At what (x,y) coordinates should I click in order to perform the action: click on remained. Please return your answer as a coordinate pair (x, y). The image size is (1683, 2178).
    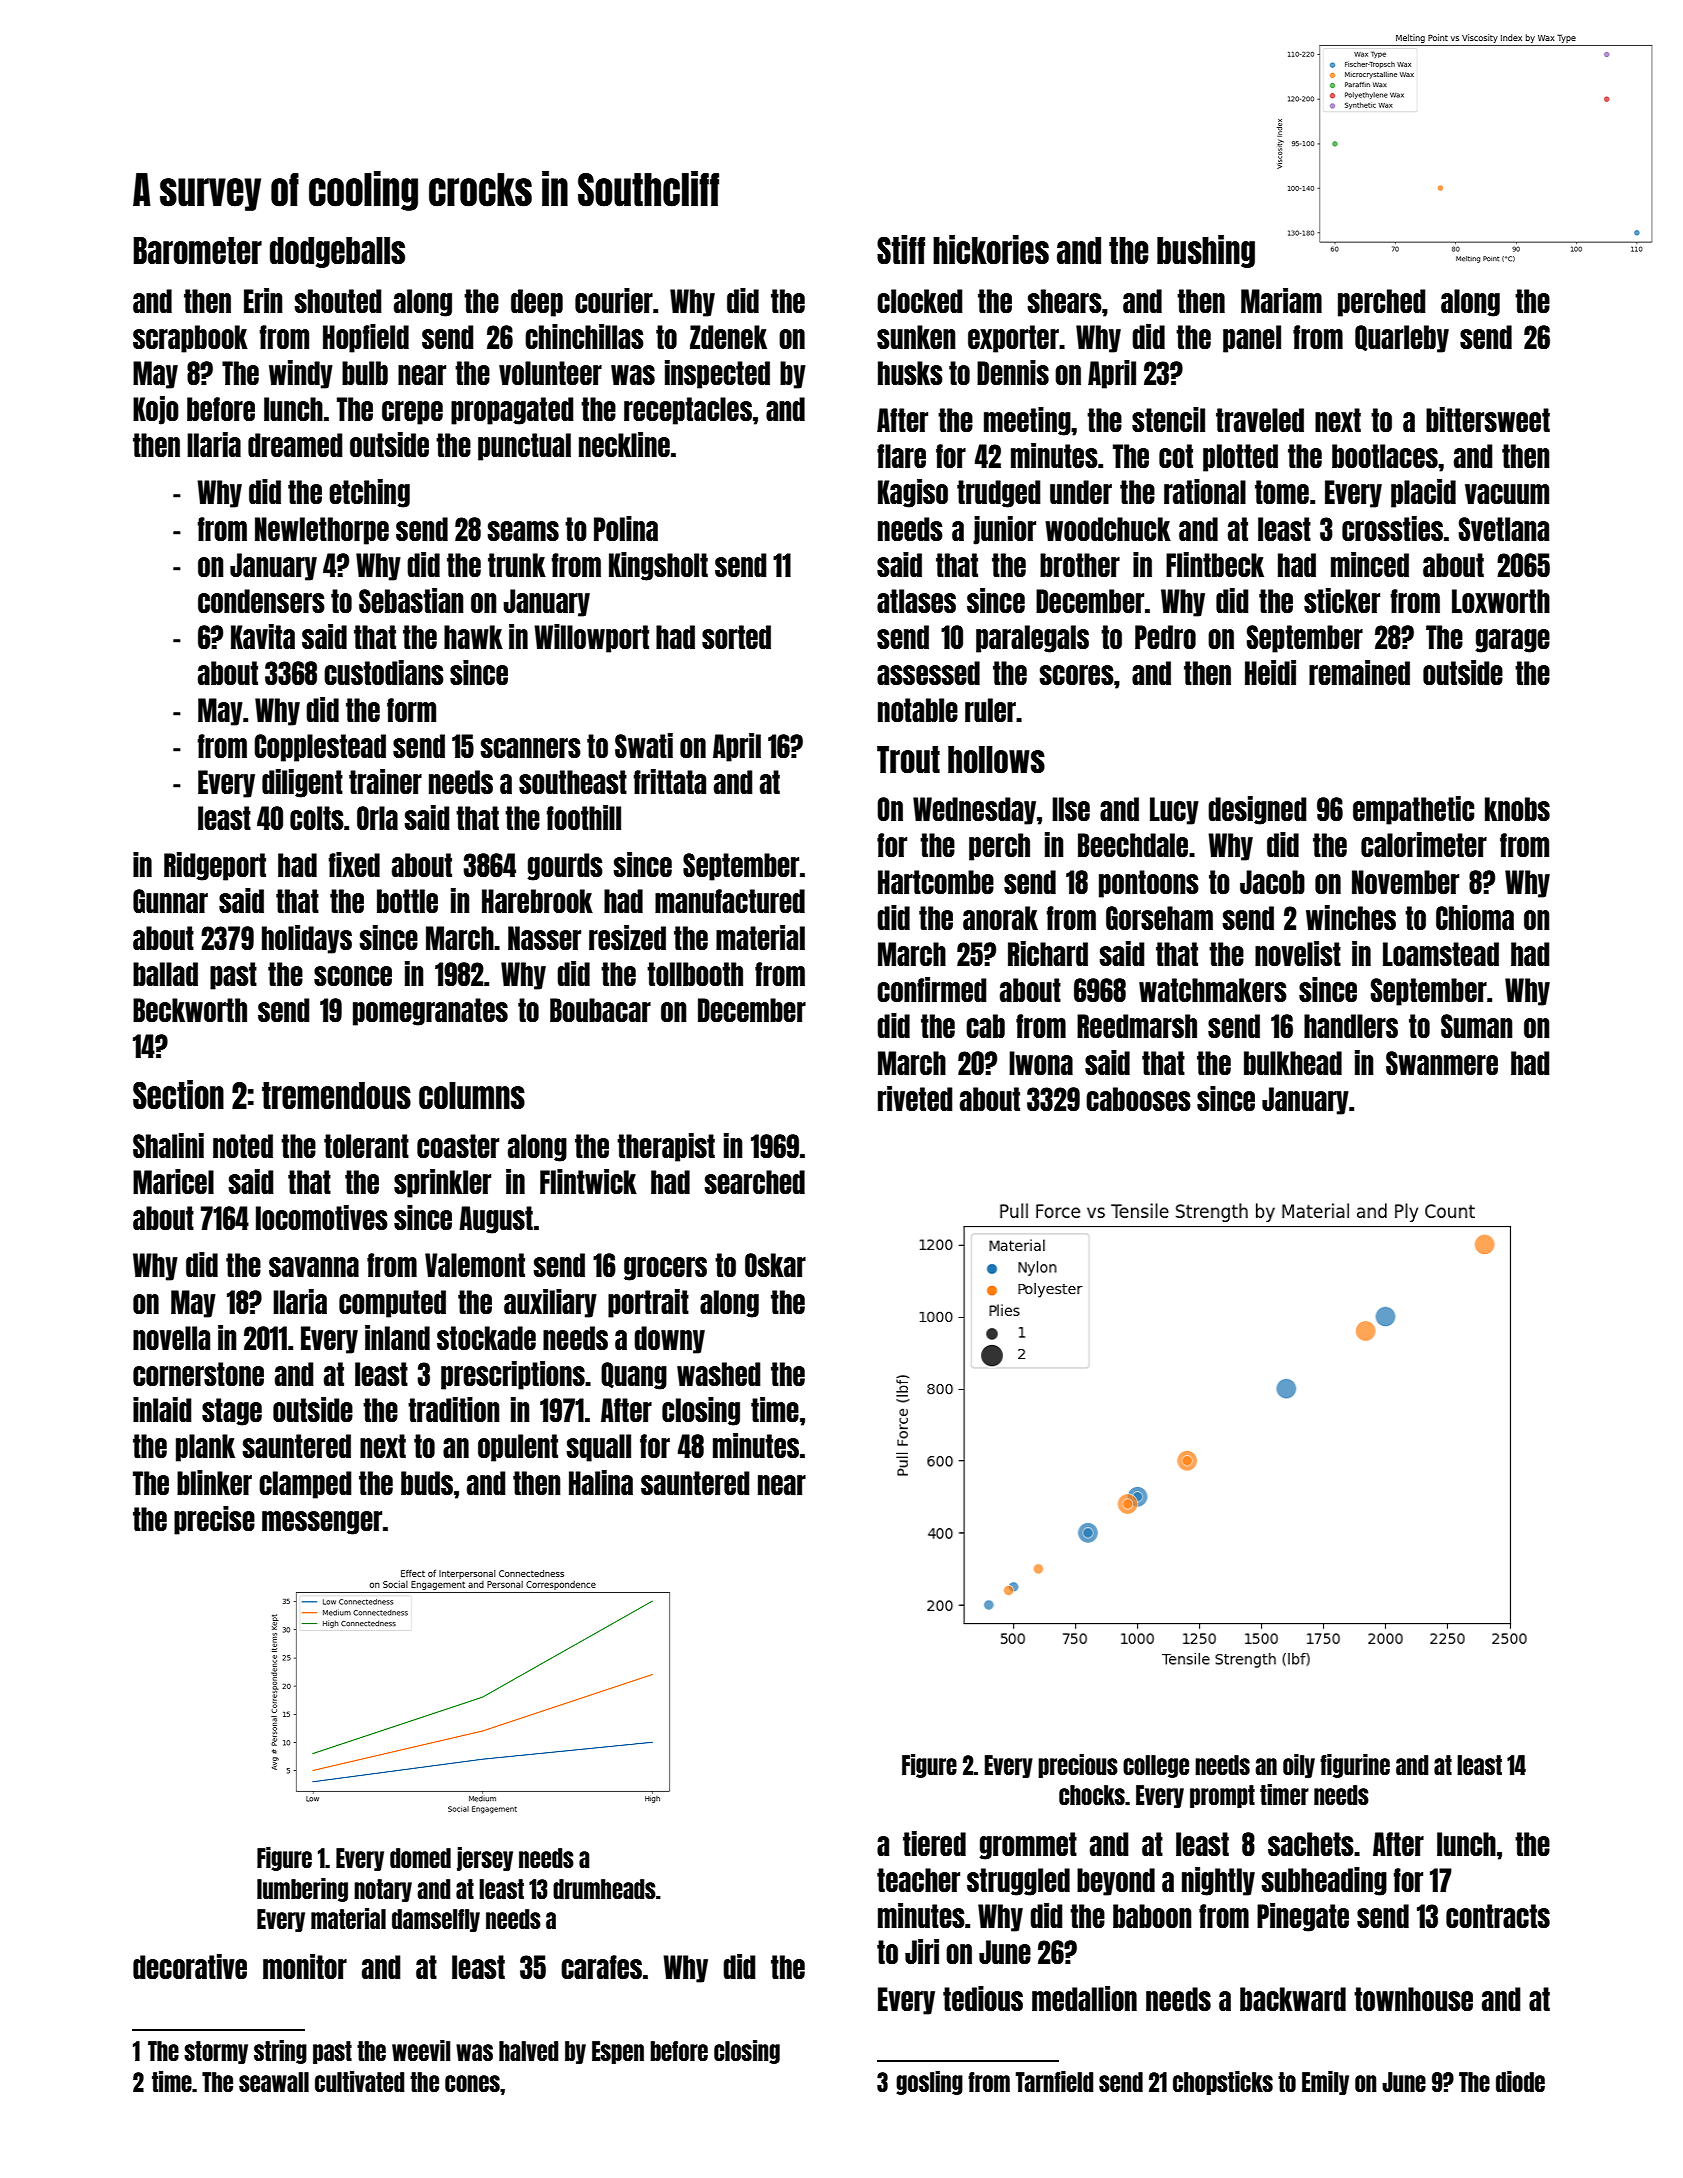
    Looking at the image, I should click on (1359, 672).
